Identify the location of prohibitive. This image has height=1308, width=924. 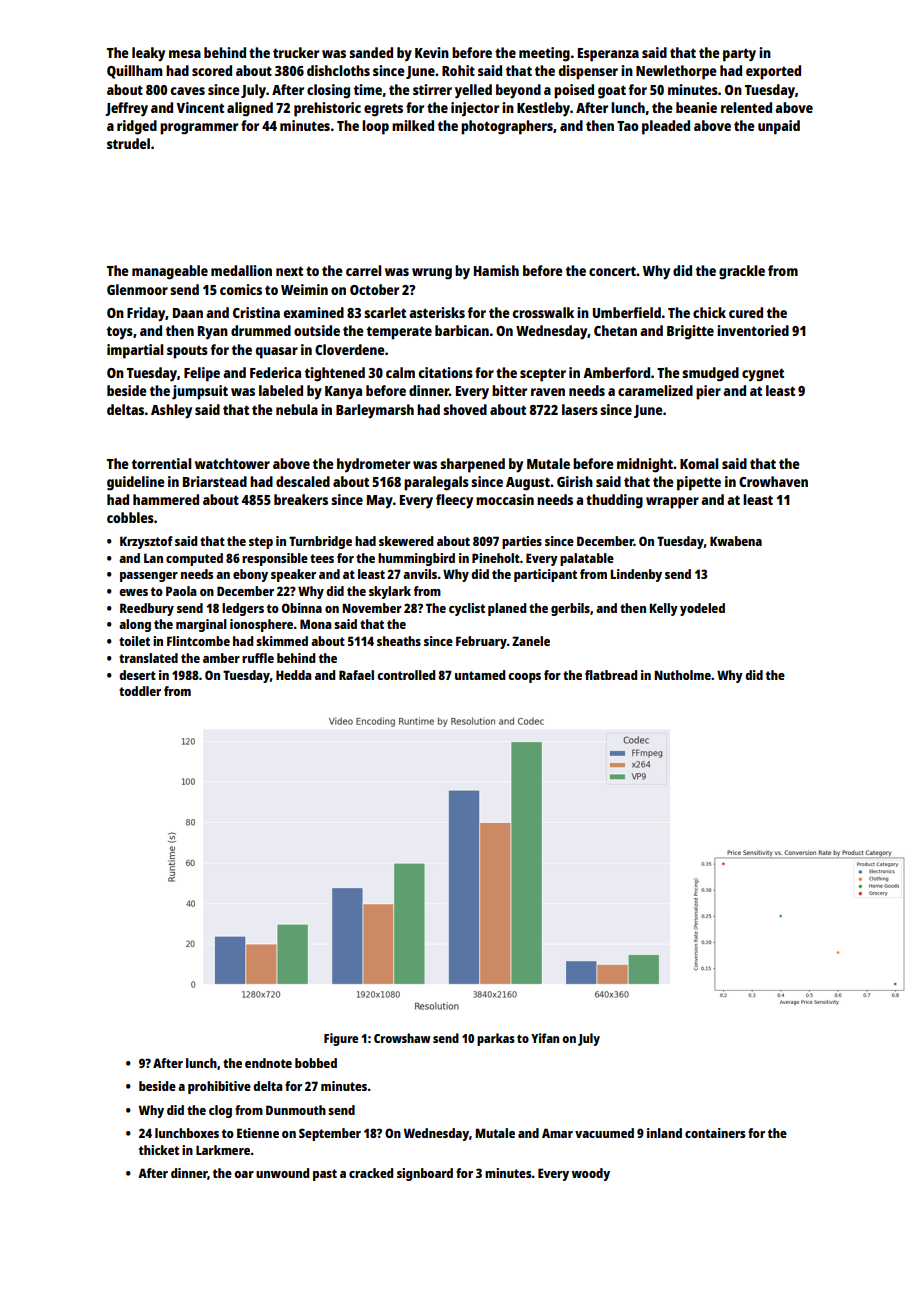
(219, 1087).
